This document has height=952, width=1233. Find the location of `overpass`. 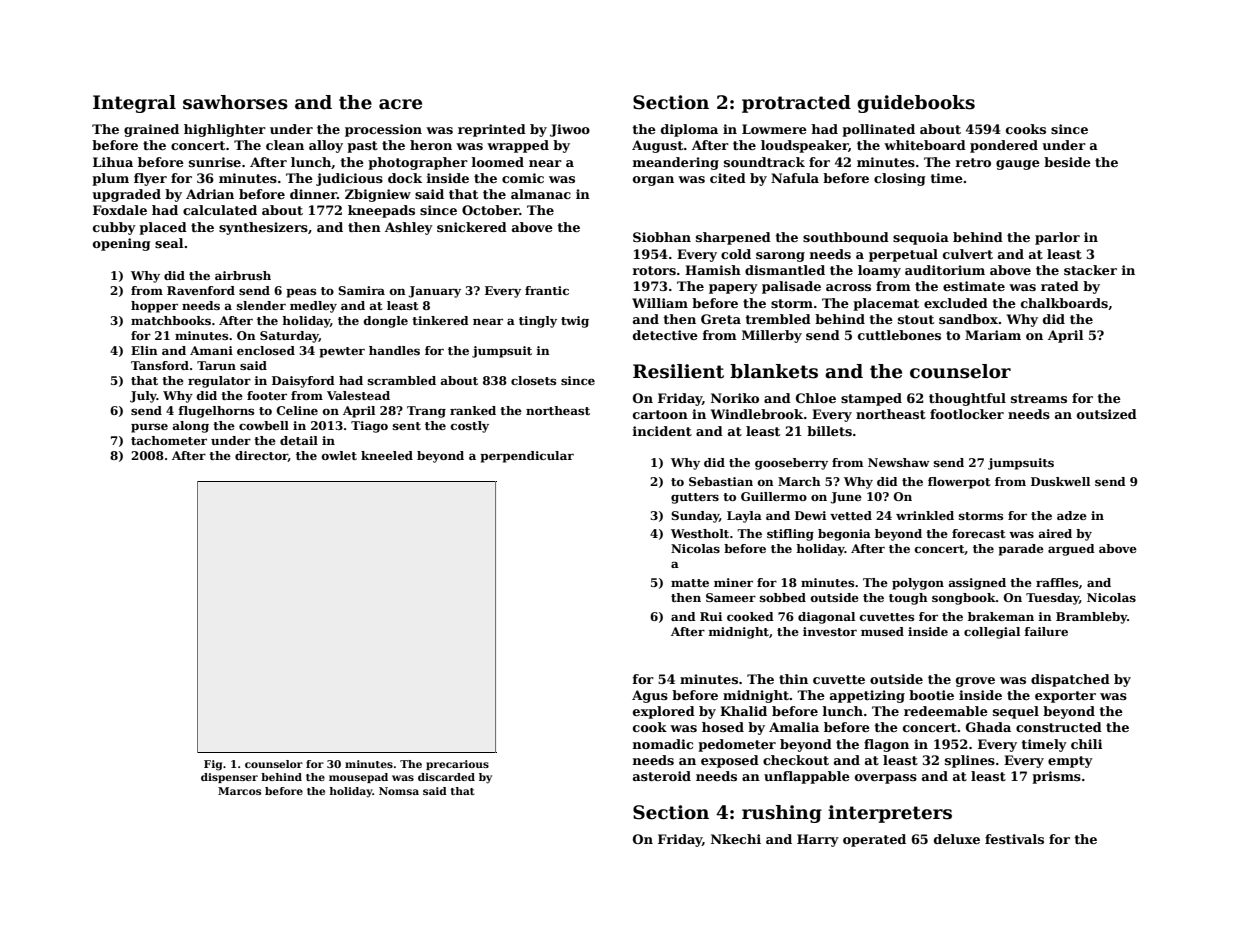

overpass is located at coordinates (886, 779).
